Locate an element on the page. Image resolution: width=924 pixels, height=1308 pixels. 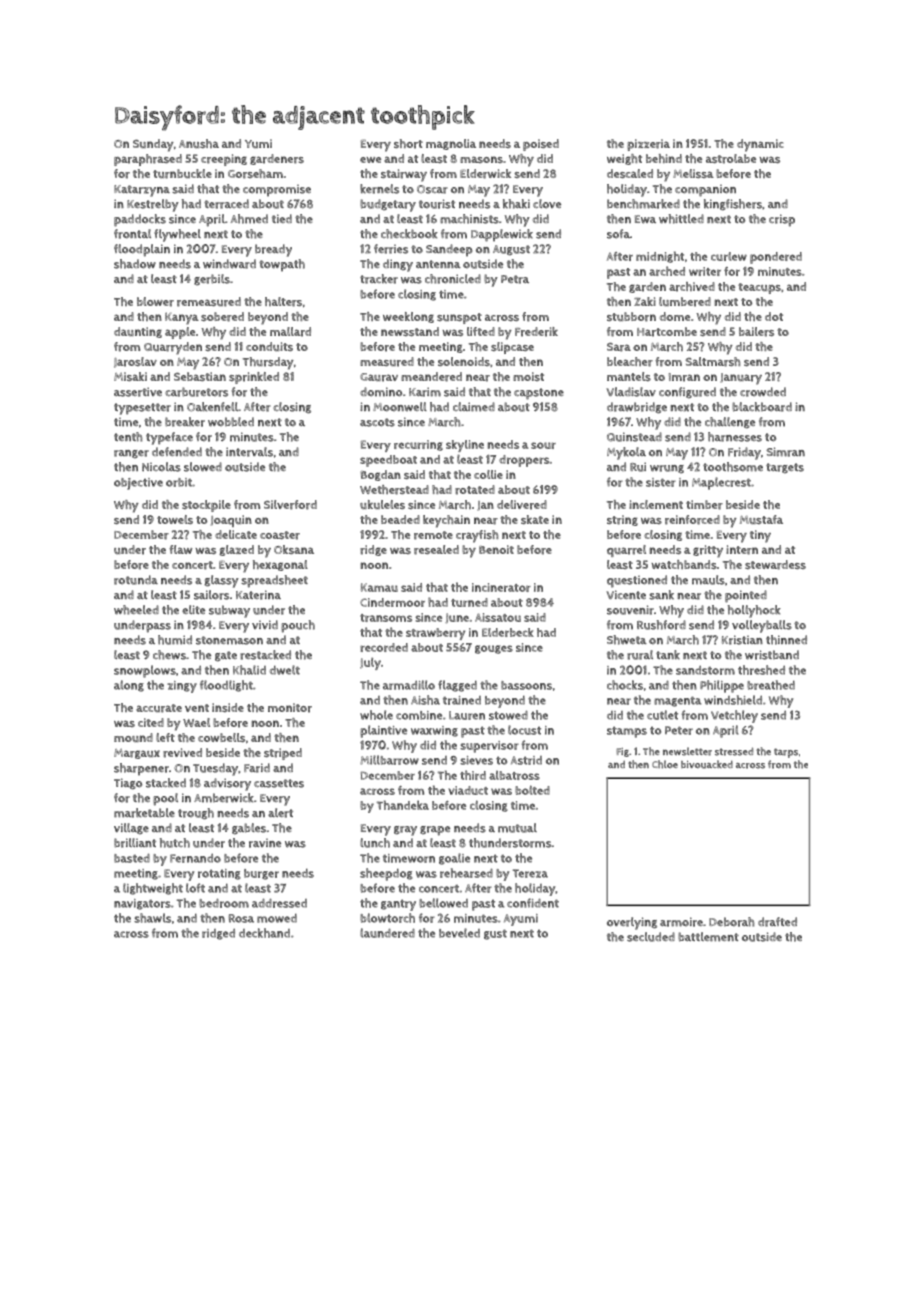
tank is located at coordinates (668, 655).
